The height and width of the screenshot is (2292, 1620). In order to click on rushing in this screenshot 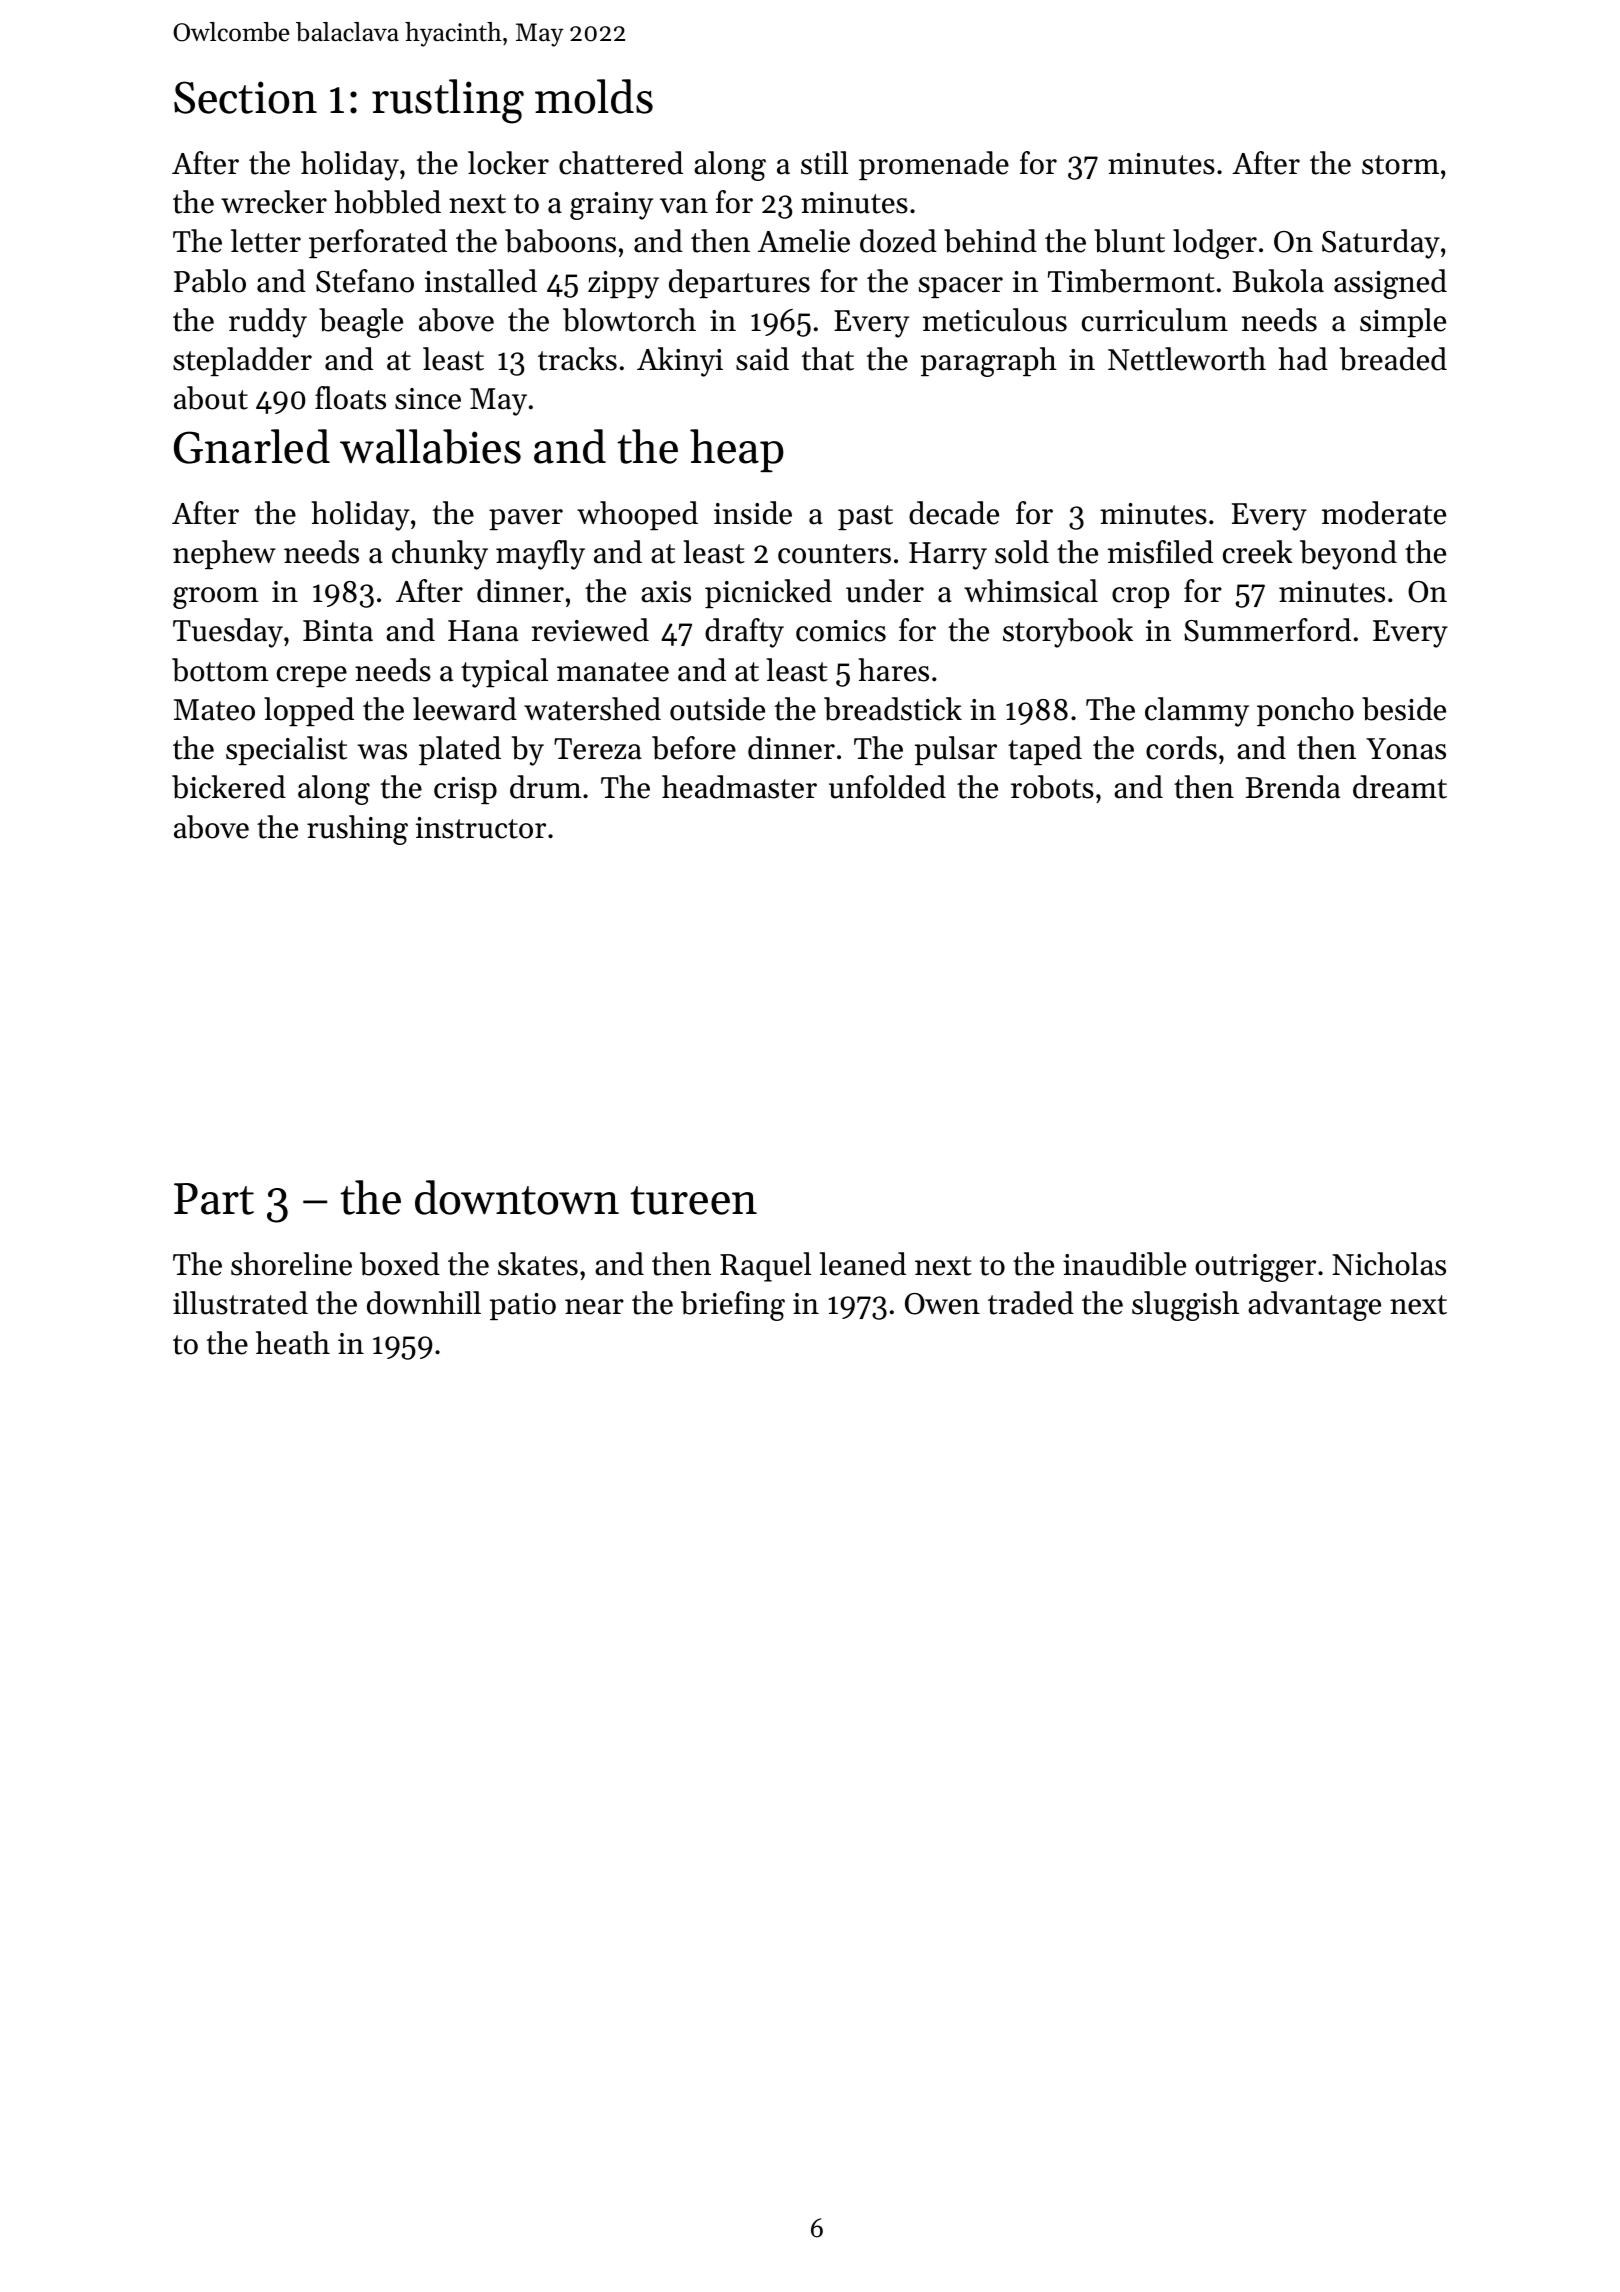, I will do `click(357, 830)`.
